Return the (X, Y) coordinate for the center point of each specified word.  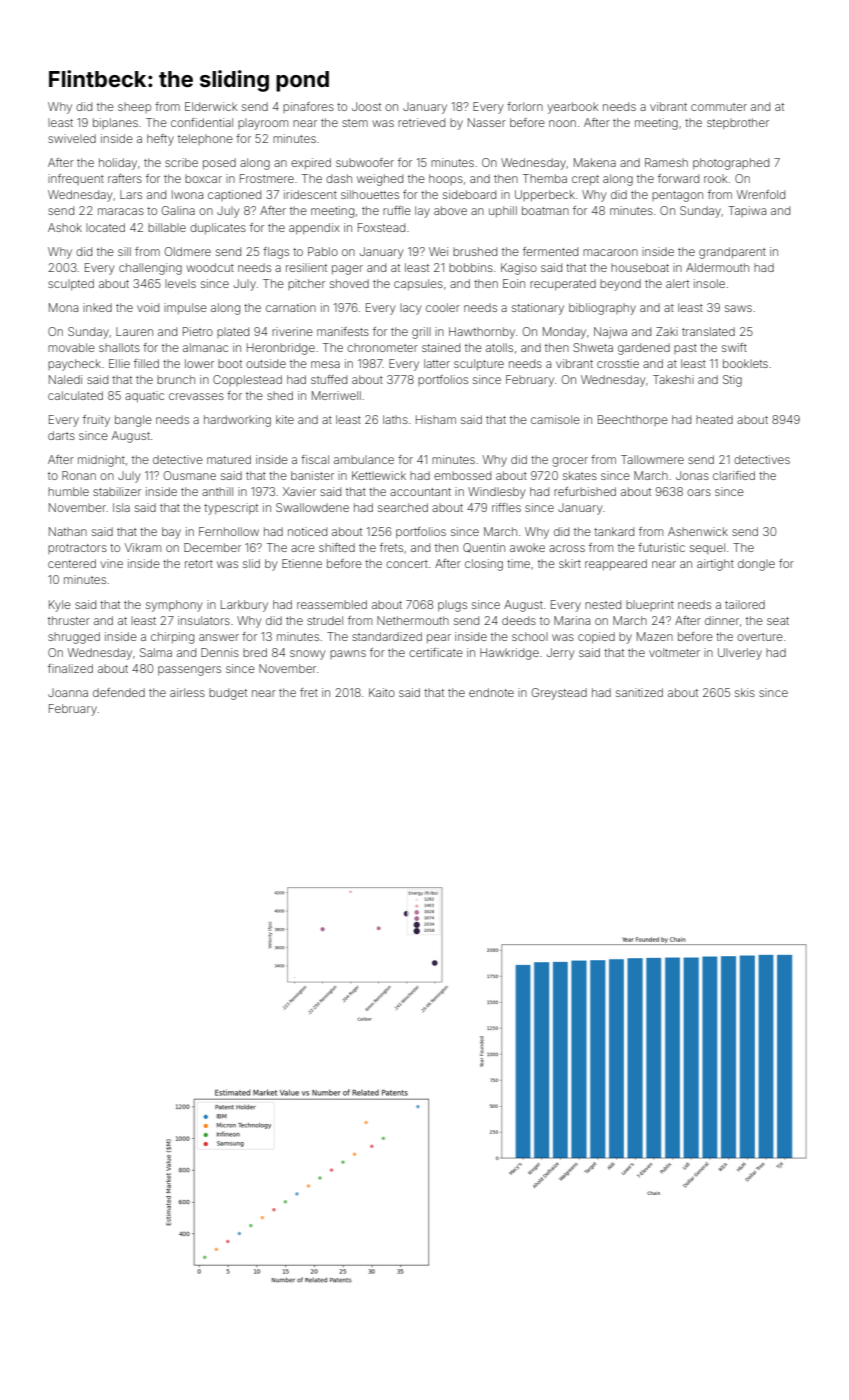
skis (745, 692)
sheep (134, 107)
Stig (732, 381)
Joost (366, 106)
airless (187, 692)
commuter (719, 107)
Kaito (382, 692)
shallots (119, 347)
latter (437, 363)
